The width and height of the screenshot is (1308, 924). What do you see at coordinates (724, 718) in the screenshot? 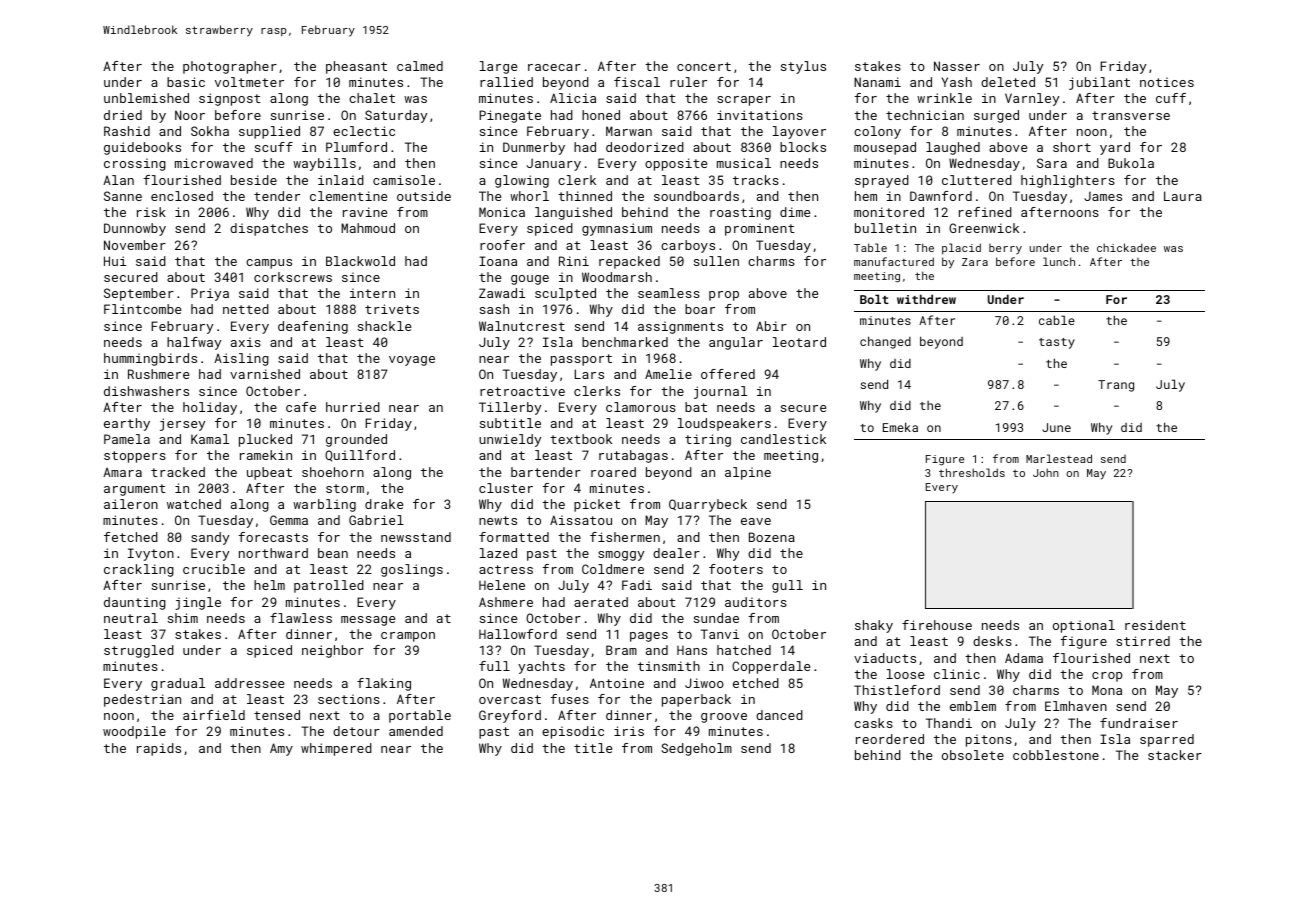
I see `groove` at bounding box center [724, 718].
